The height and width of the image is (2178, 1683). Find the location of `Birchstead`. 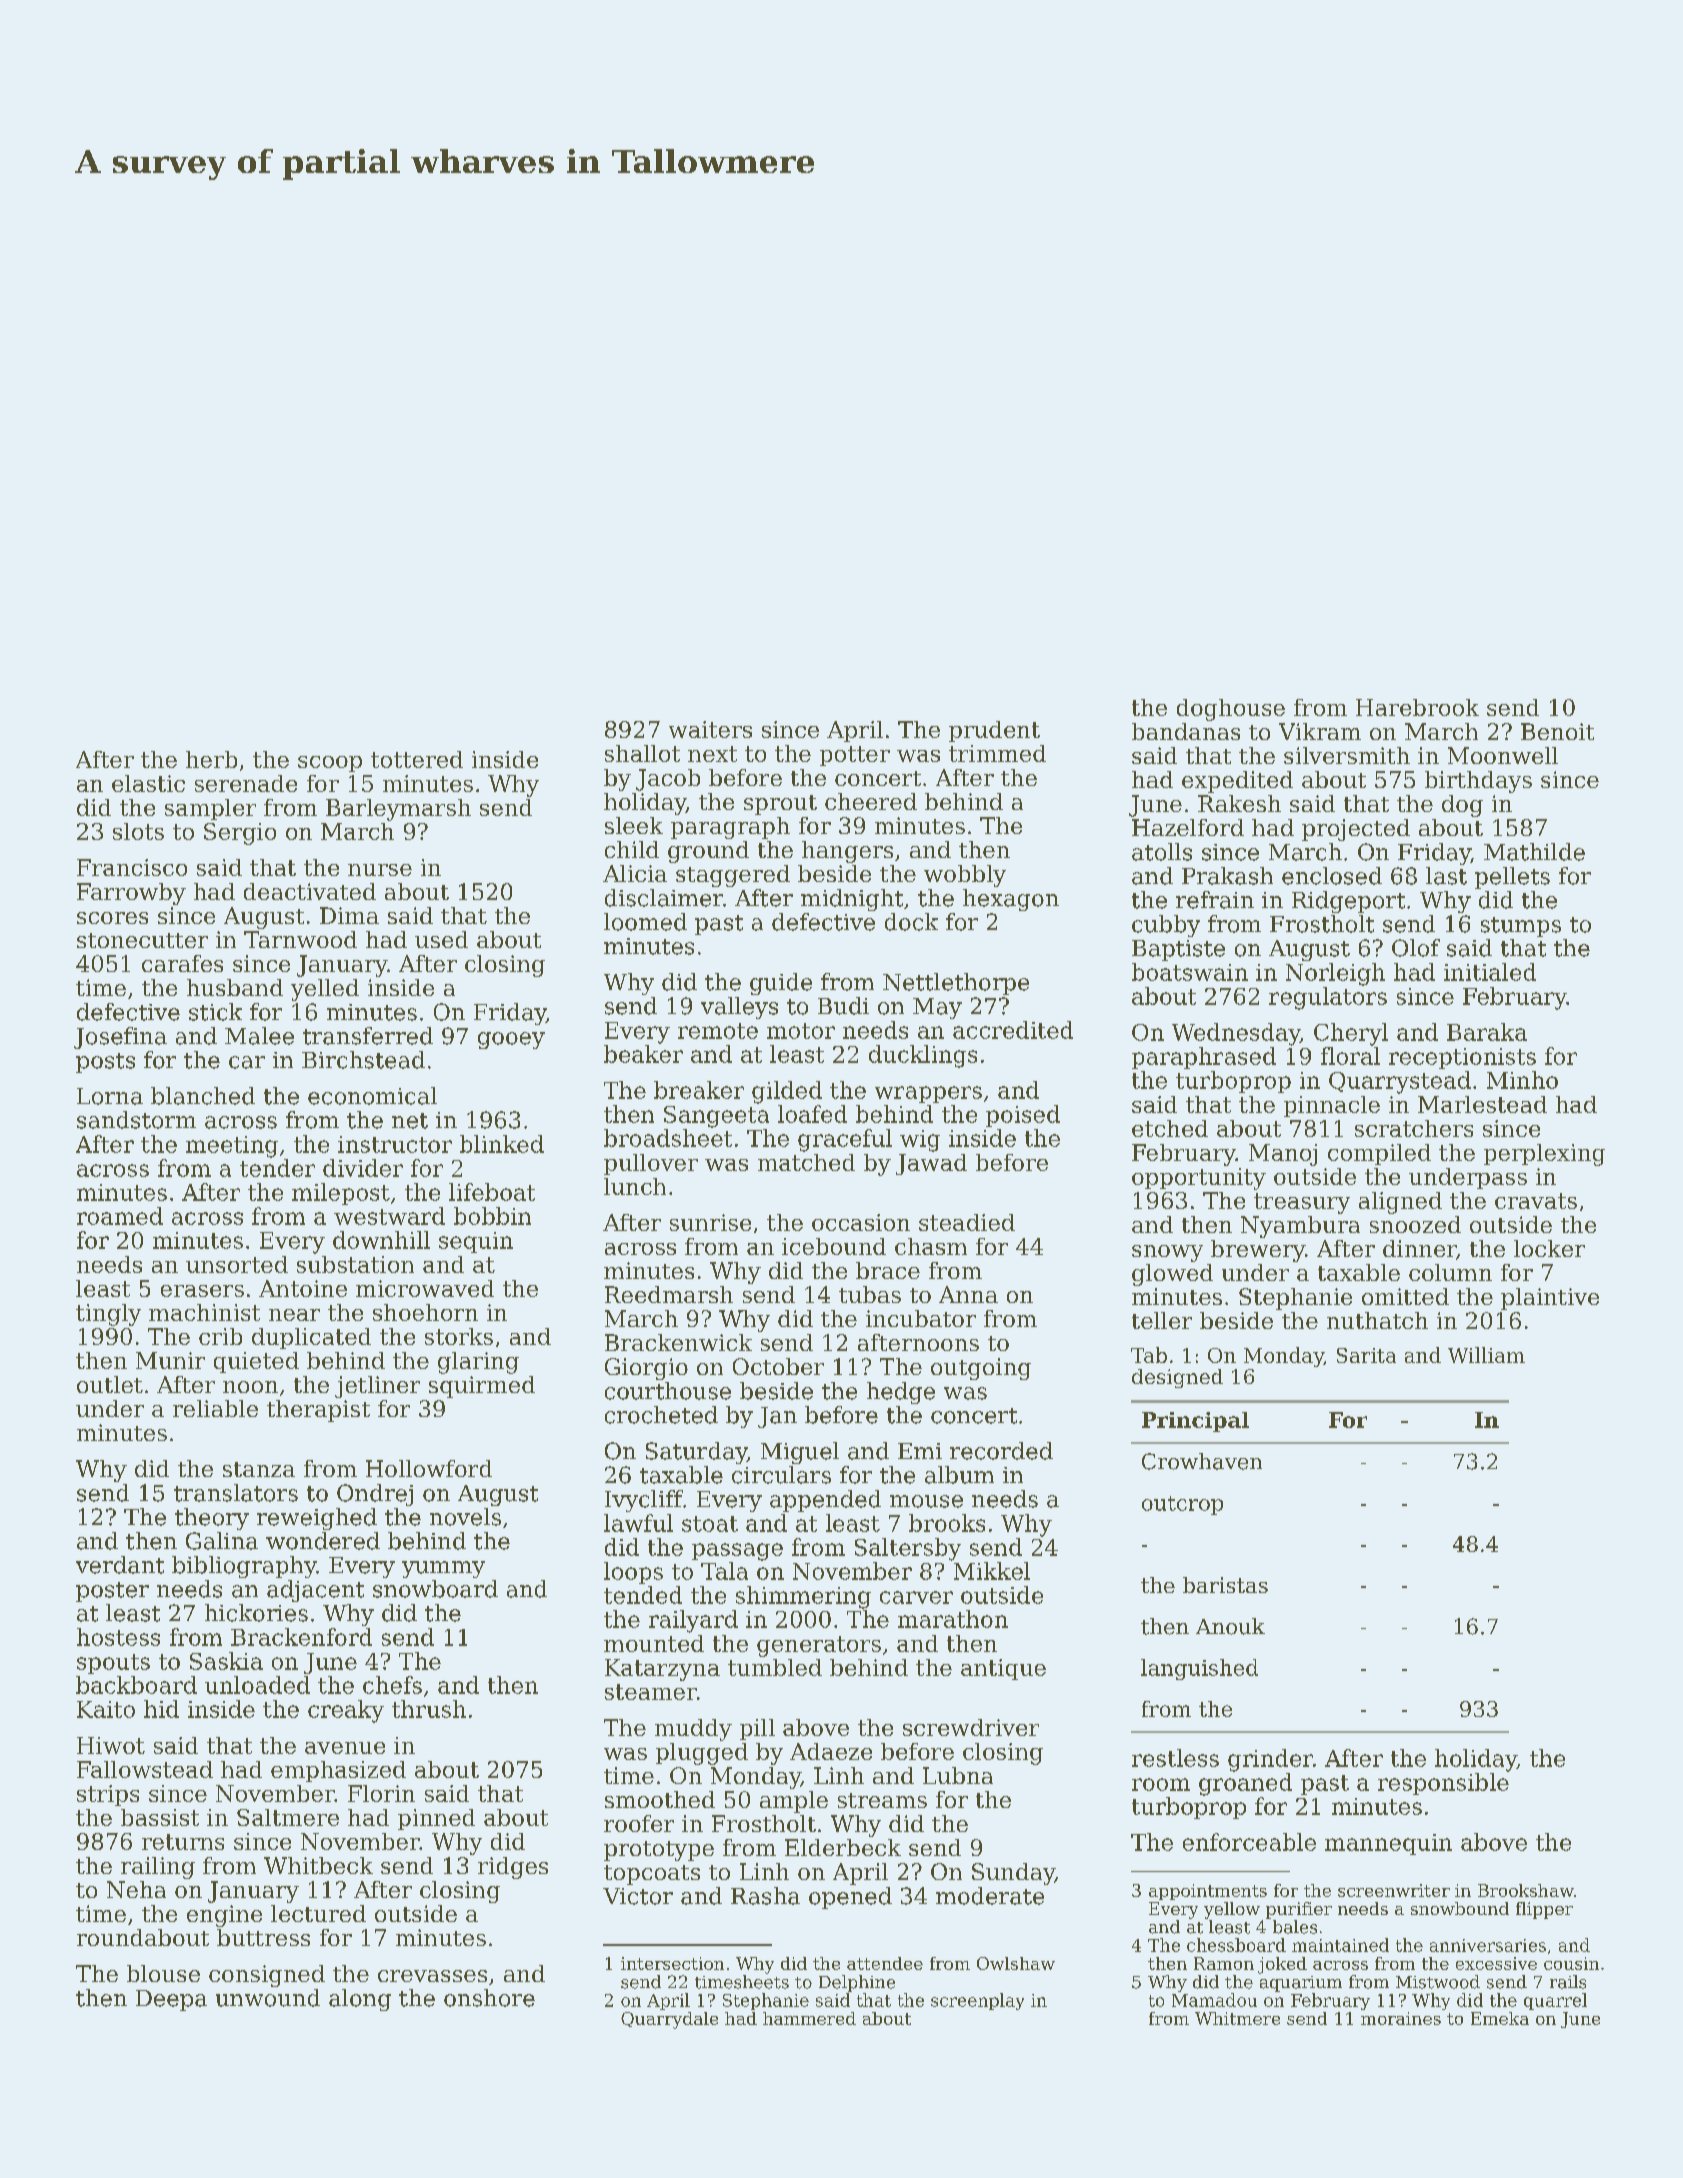

Birchstead is located at coordinates (363, 1060).
